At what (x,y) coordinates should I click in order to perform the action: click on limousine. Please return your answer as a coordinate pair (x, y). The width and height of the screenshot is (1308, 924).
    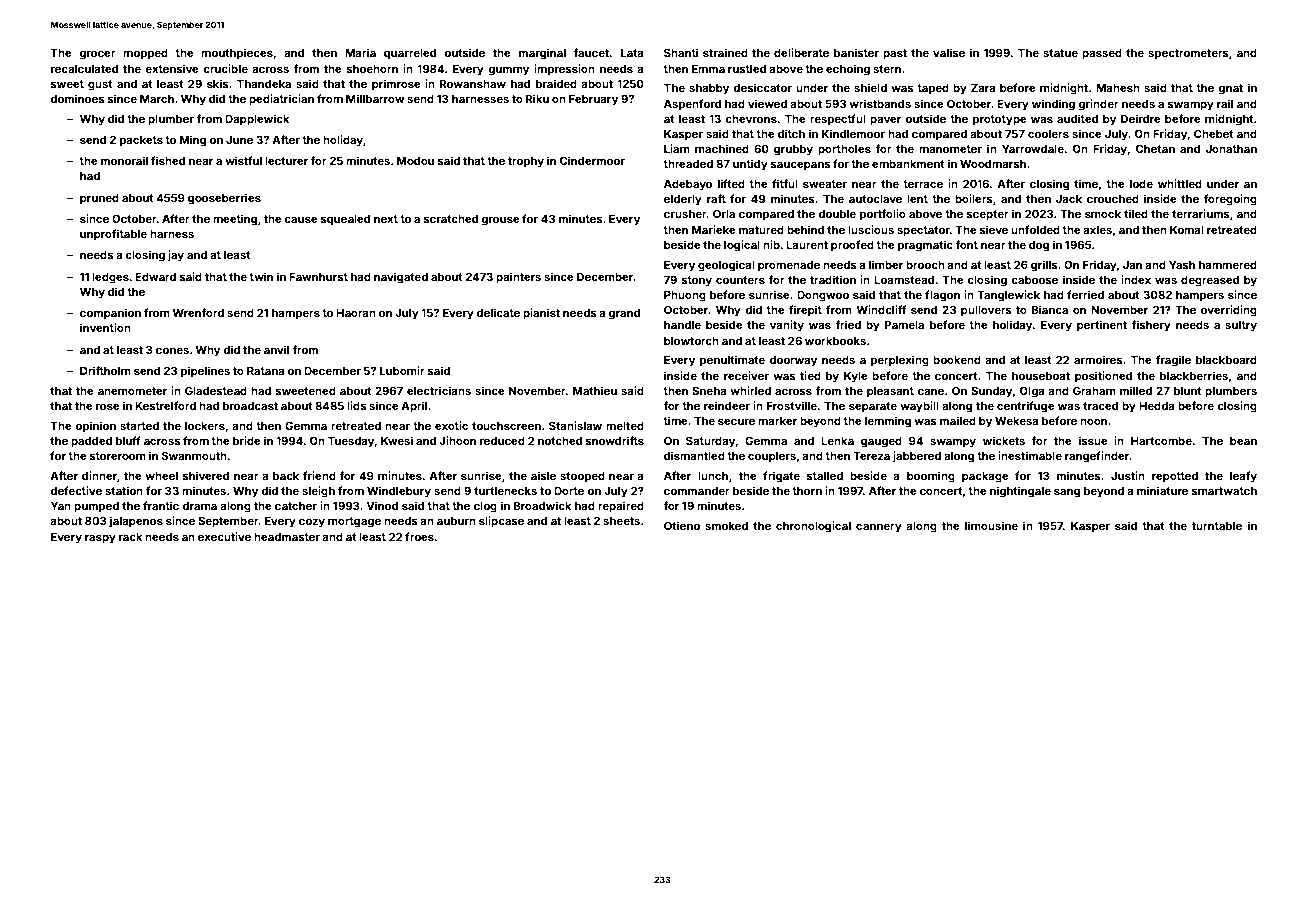
    Looking at the image, I should click on (991, 525).
